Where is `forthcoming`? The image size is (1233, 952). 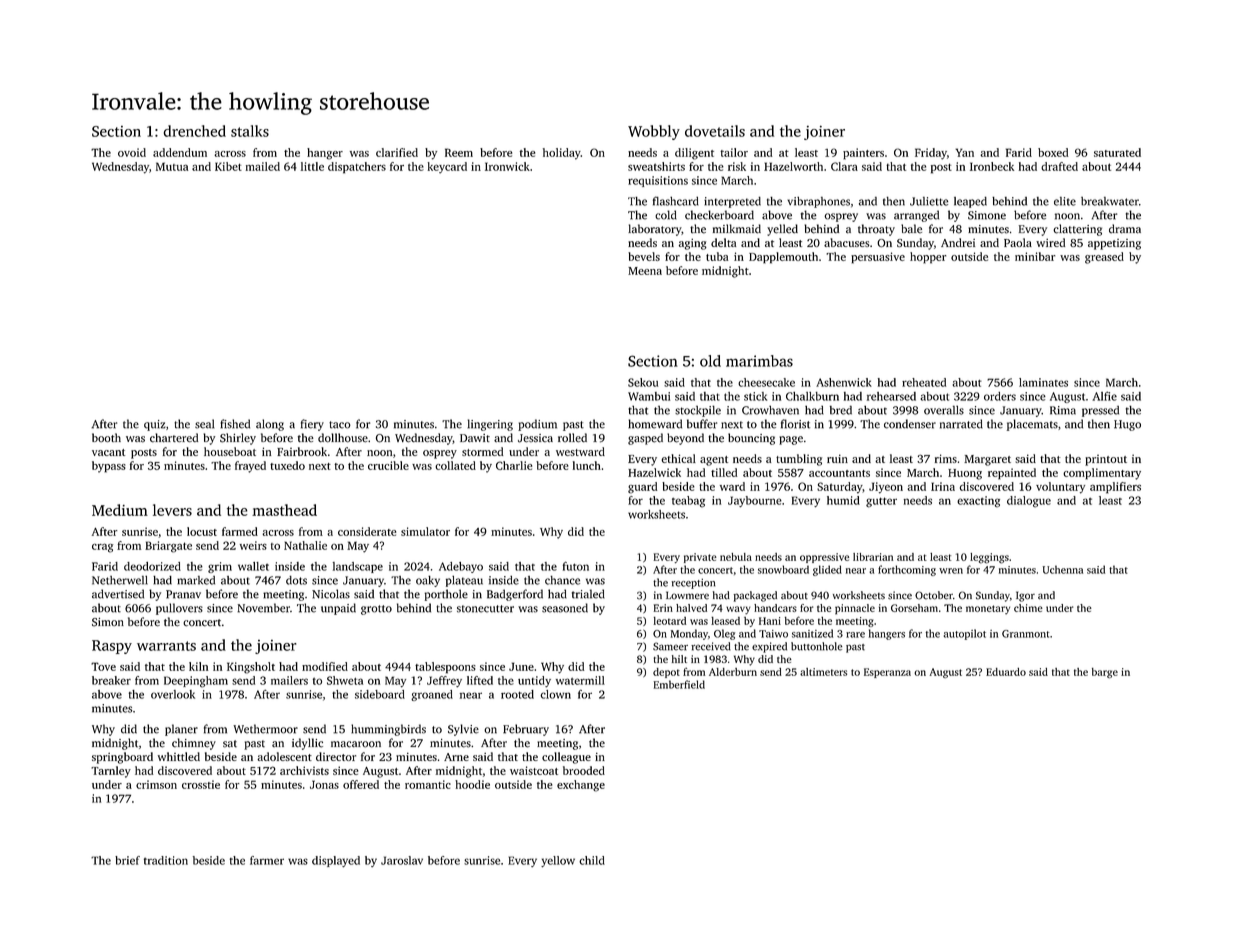 forthcoming is located at coordinates (907, 570).
